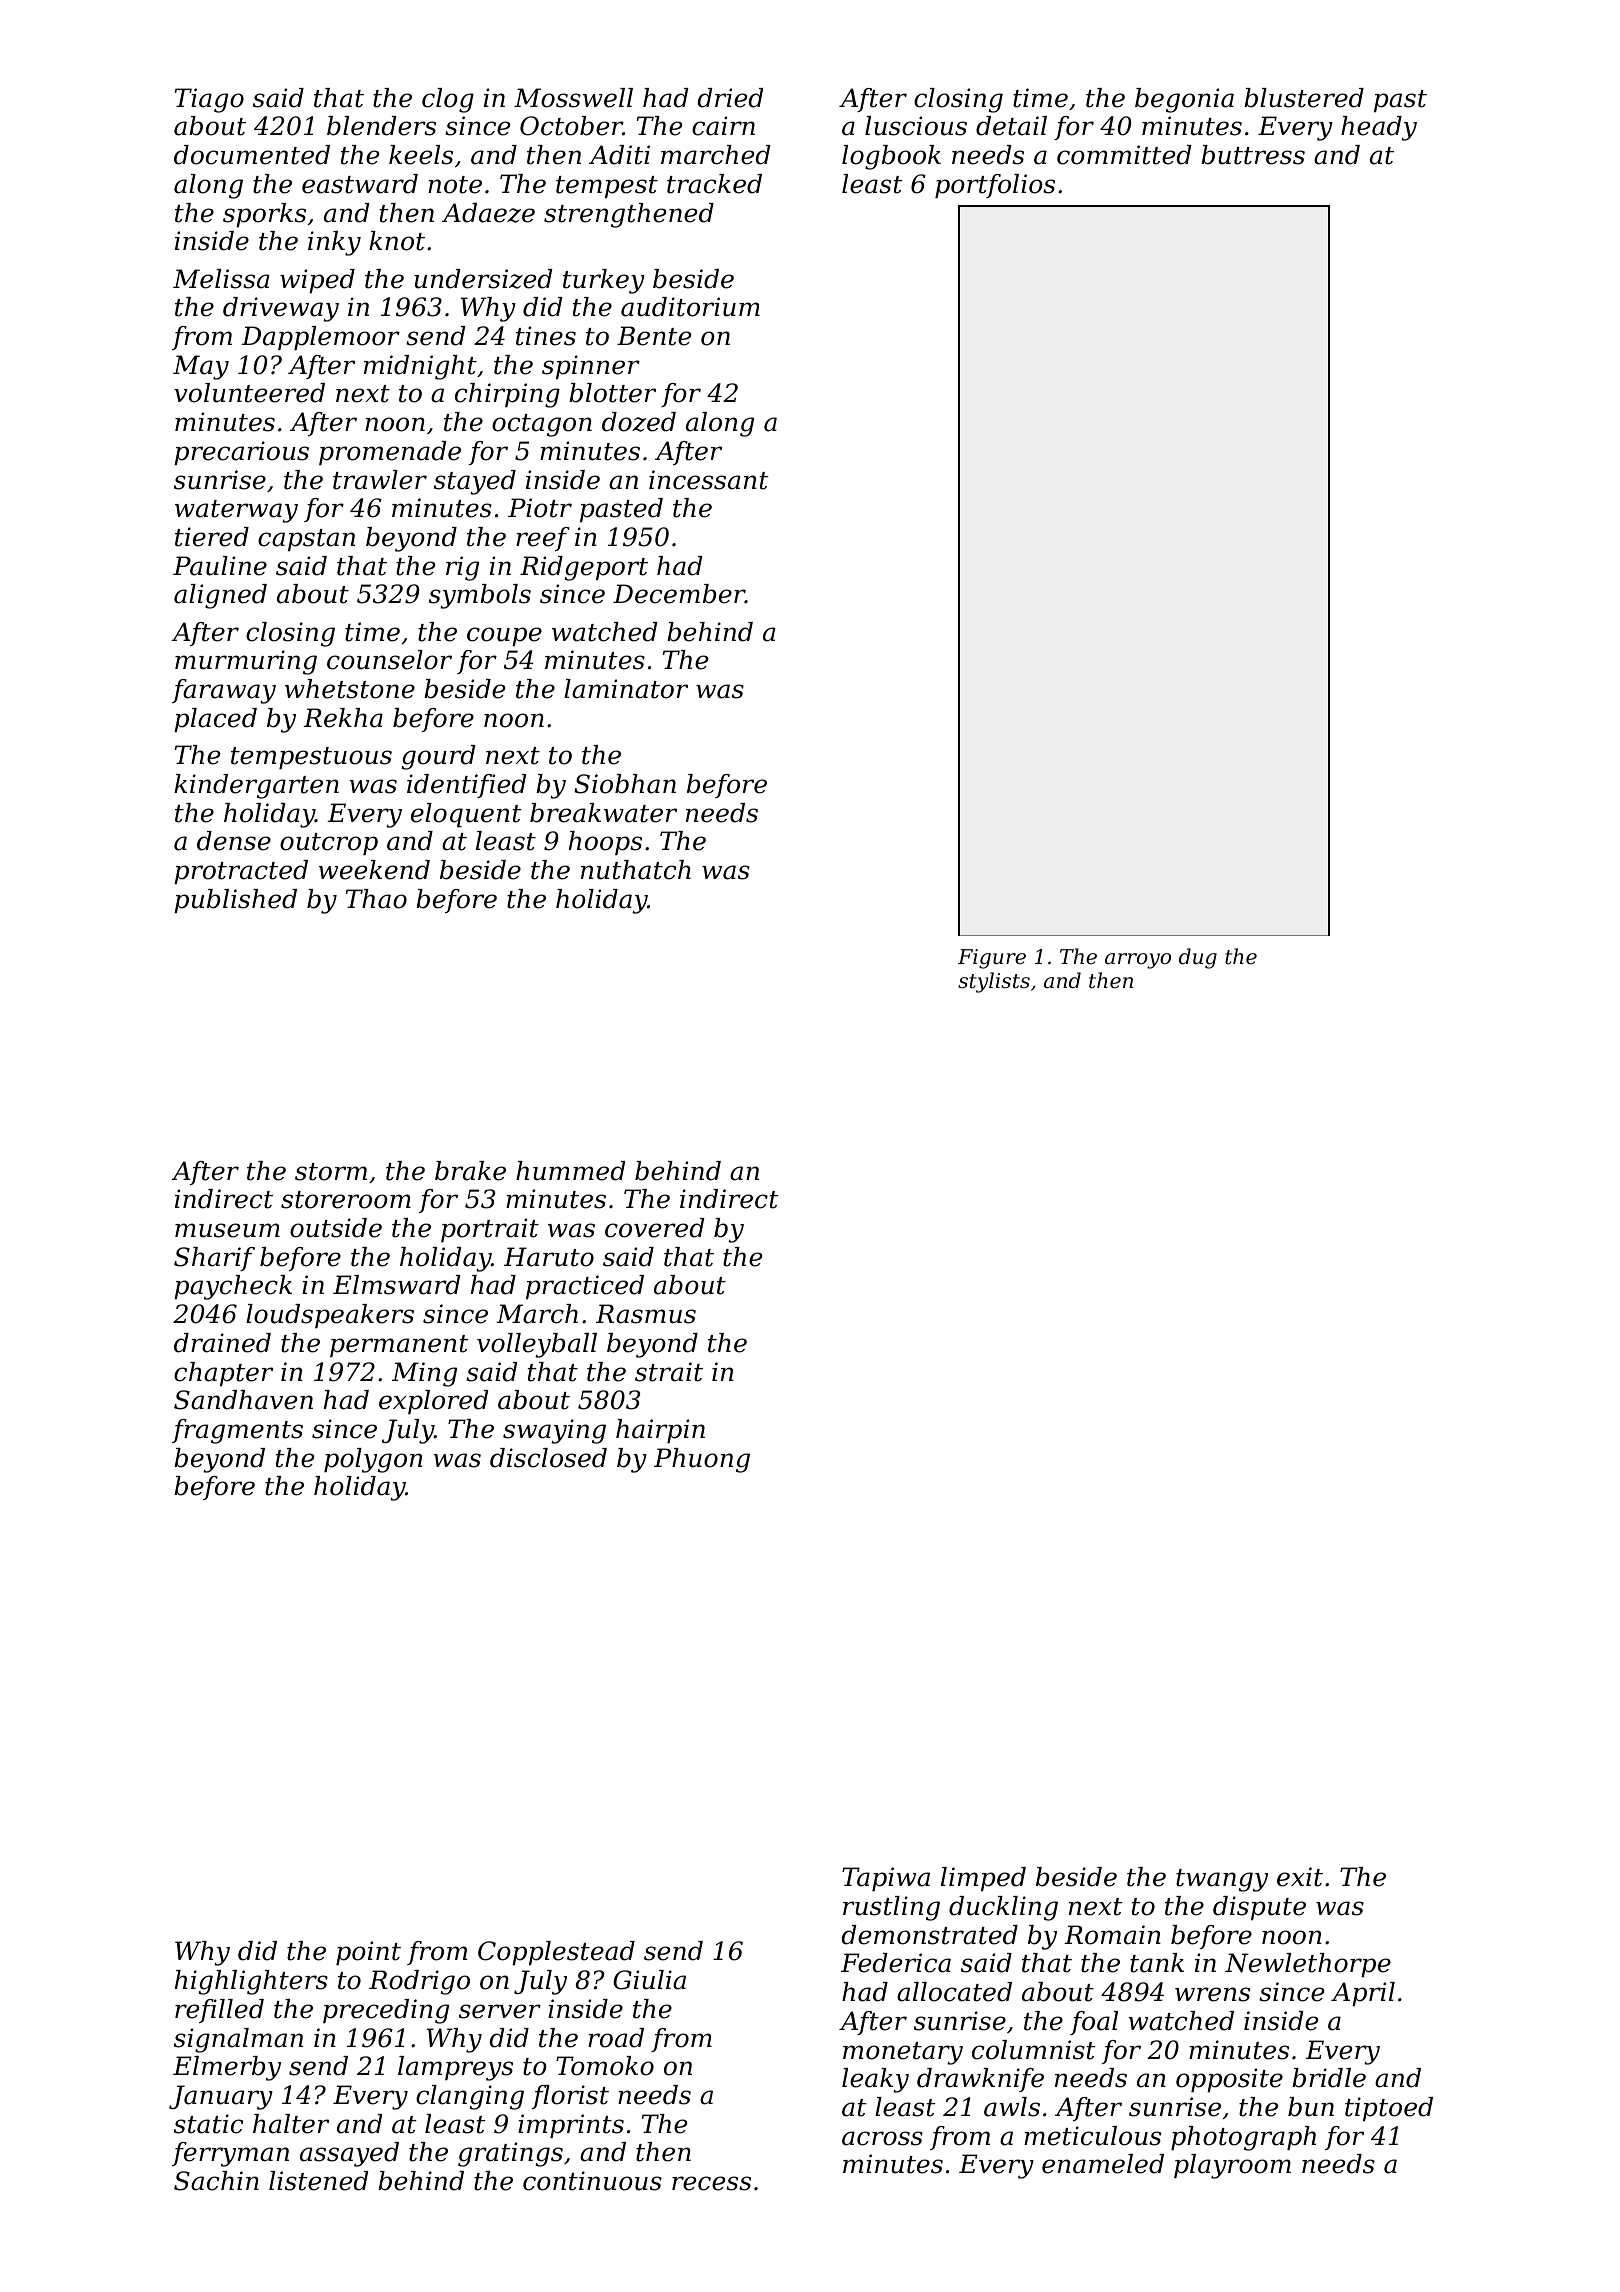 The height and width of the screenshot is (2292, 1620). Describe the element at coordinates (702, 1460) in the screenshot. I see `Phuong` at that location.
